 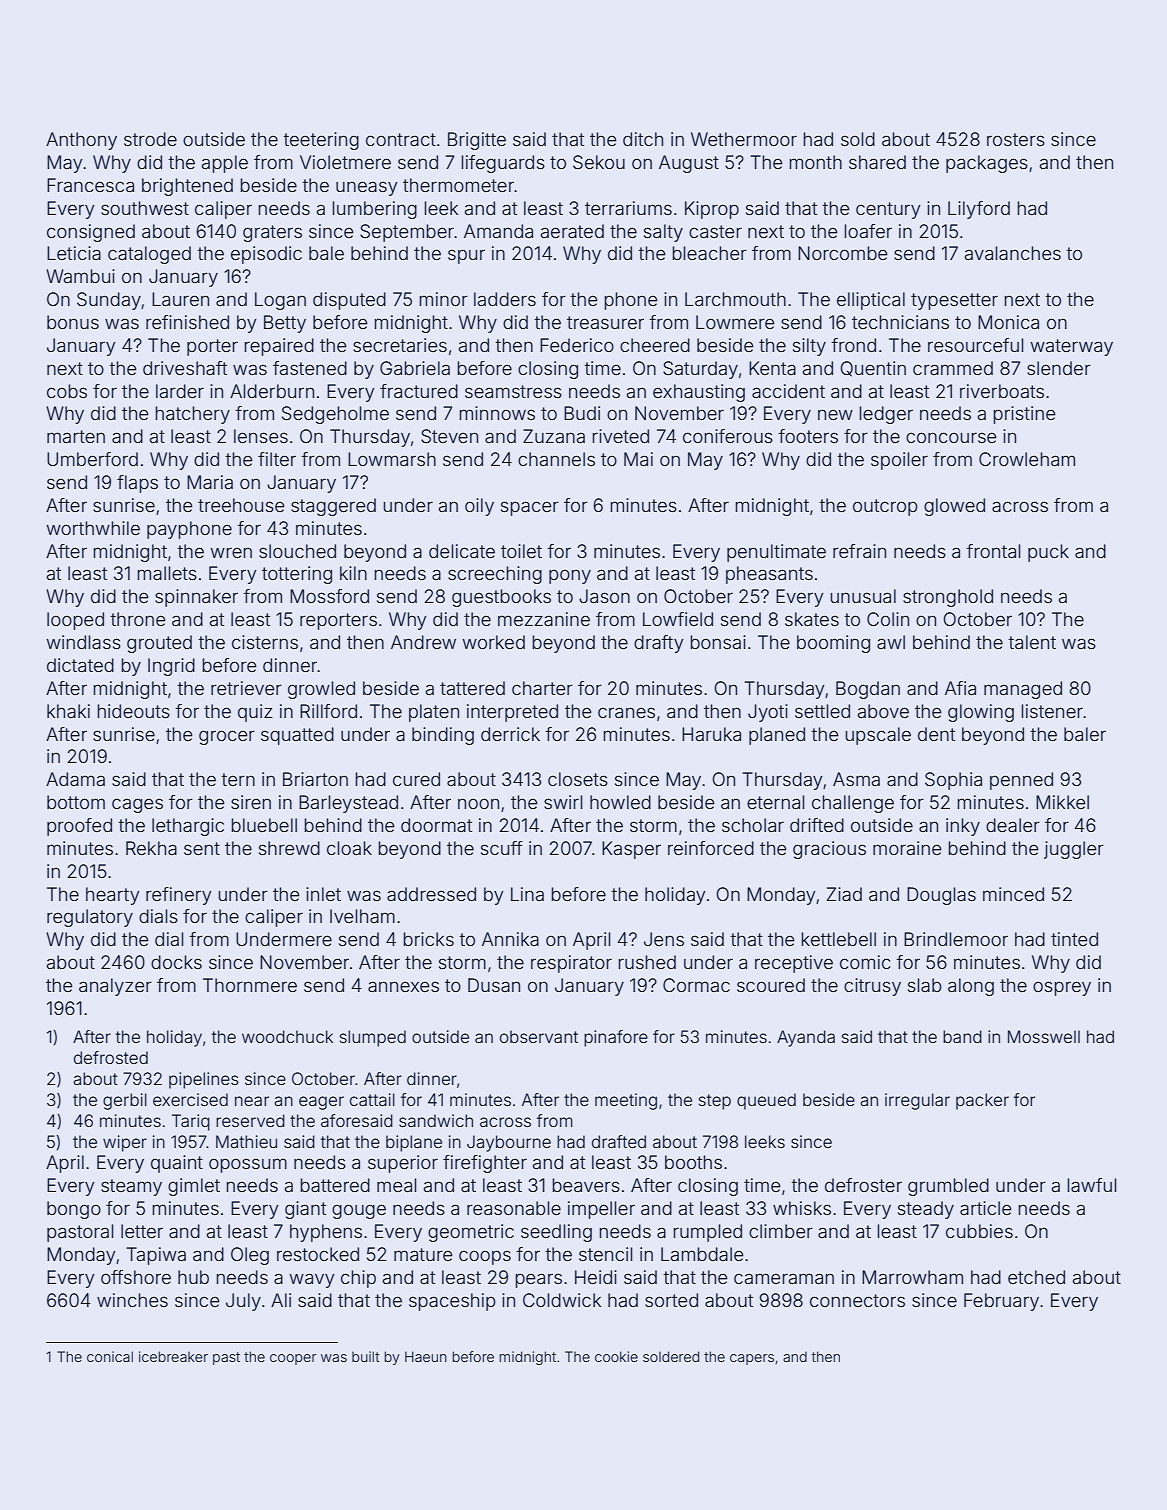 I want to click on looped, so click(x=75, y=621).
